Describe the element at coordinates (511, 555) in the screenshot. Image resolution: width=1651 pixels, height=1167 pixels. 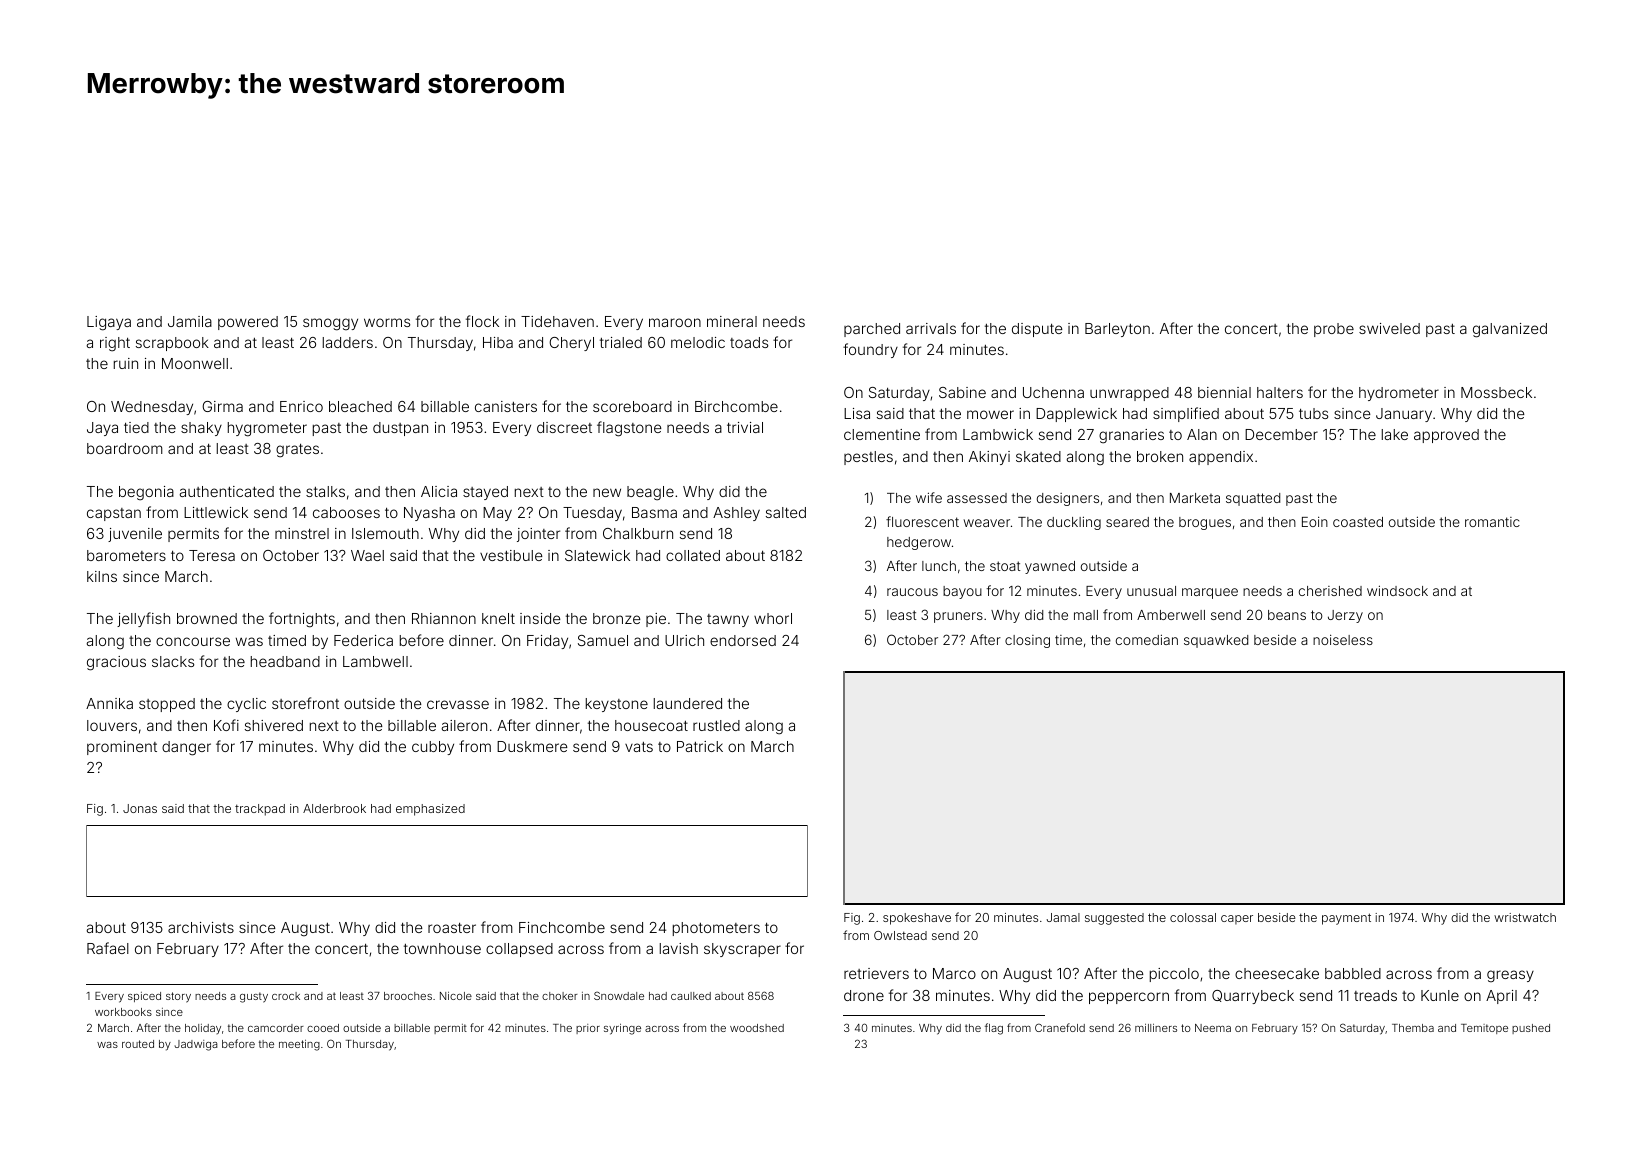
I see `vestibule` at that location.
